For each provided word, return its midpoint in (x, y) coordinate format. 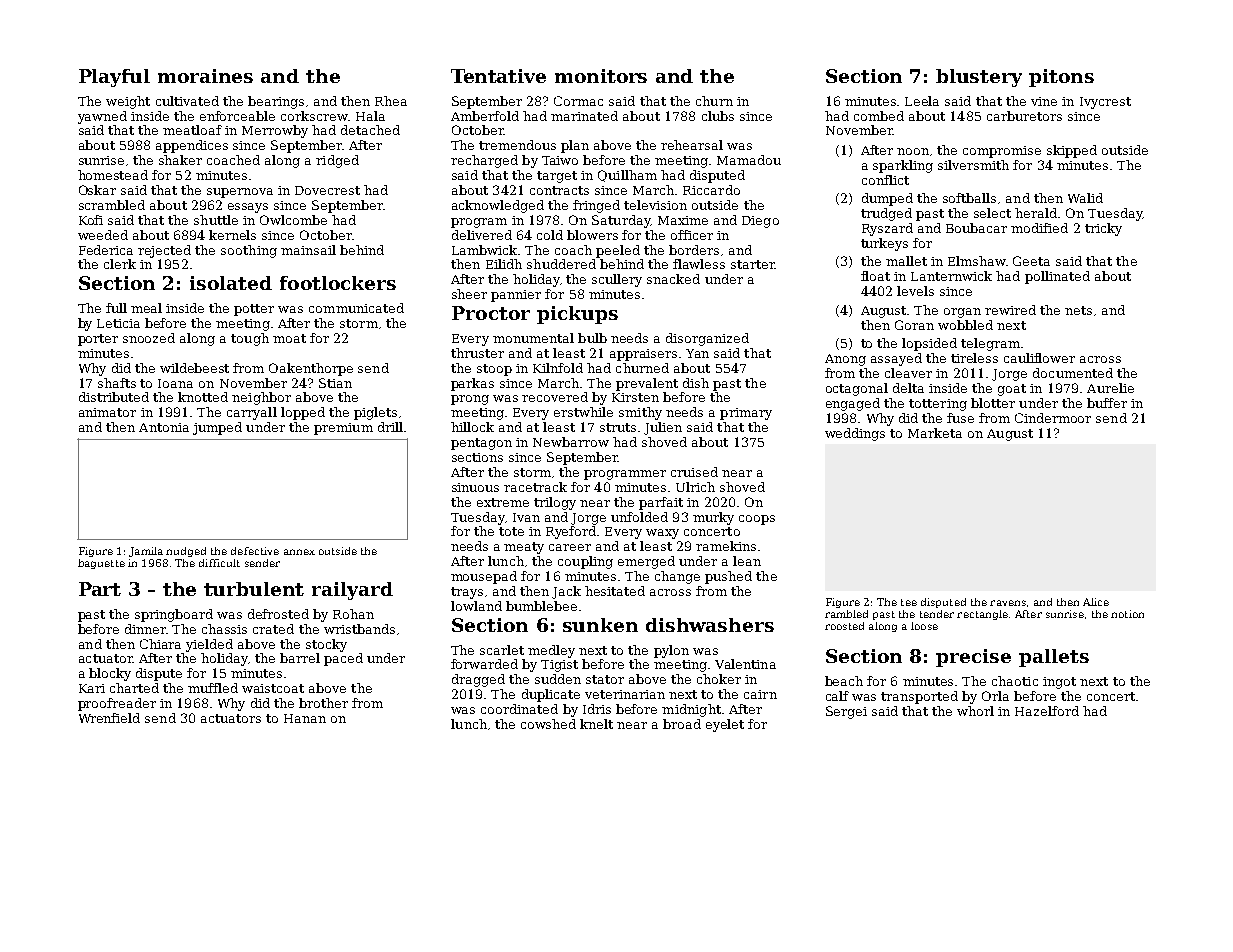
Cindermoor (1053, 418)
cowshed (548, 724)
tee (909, 602)
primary (746, 414)
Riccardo (711, 190)
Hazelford (1047, 711)
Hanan (305, 718)
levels (915, 291)
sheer (469, 294)
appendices (192, 146)
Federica (106, 250)
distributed (114, 397)
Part (100, 589)
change (677, 577)
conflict (885, 180)
